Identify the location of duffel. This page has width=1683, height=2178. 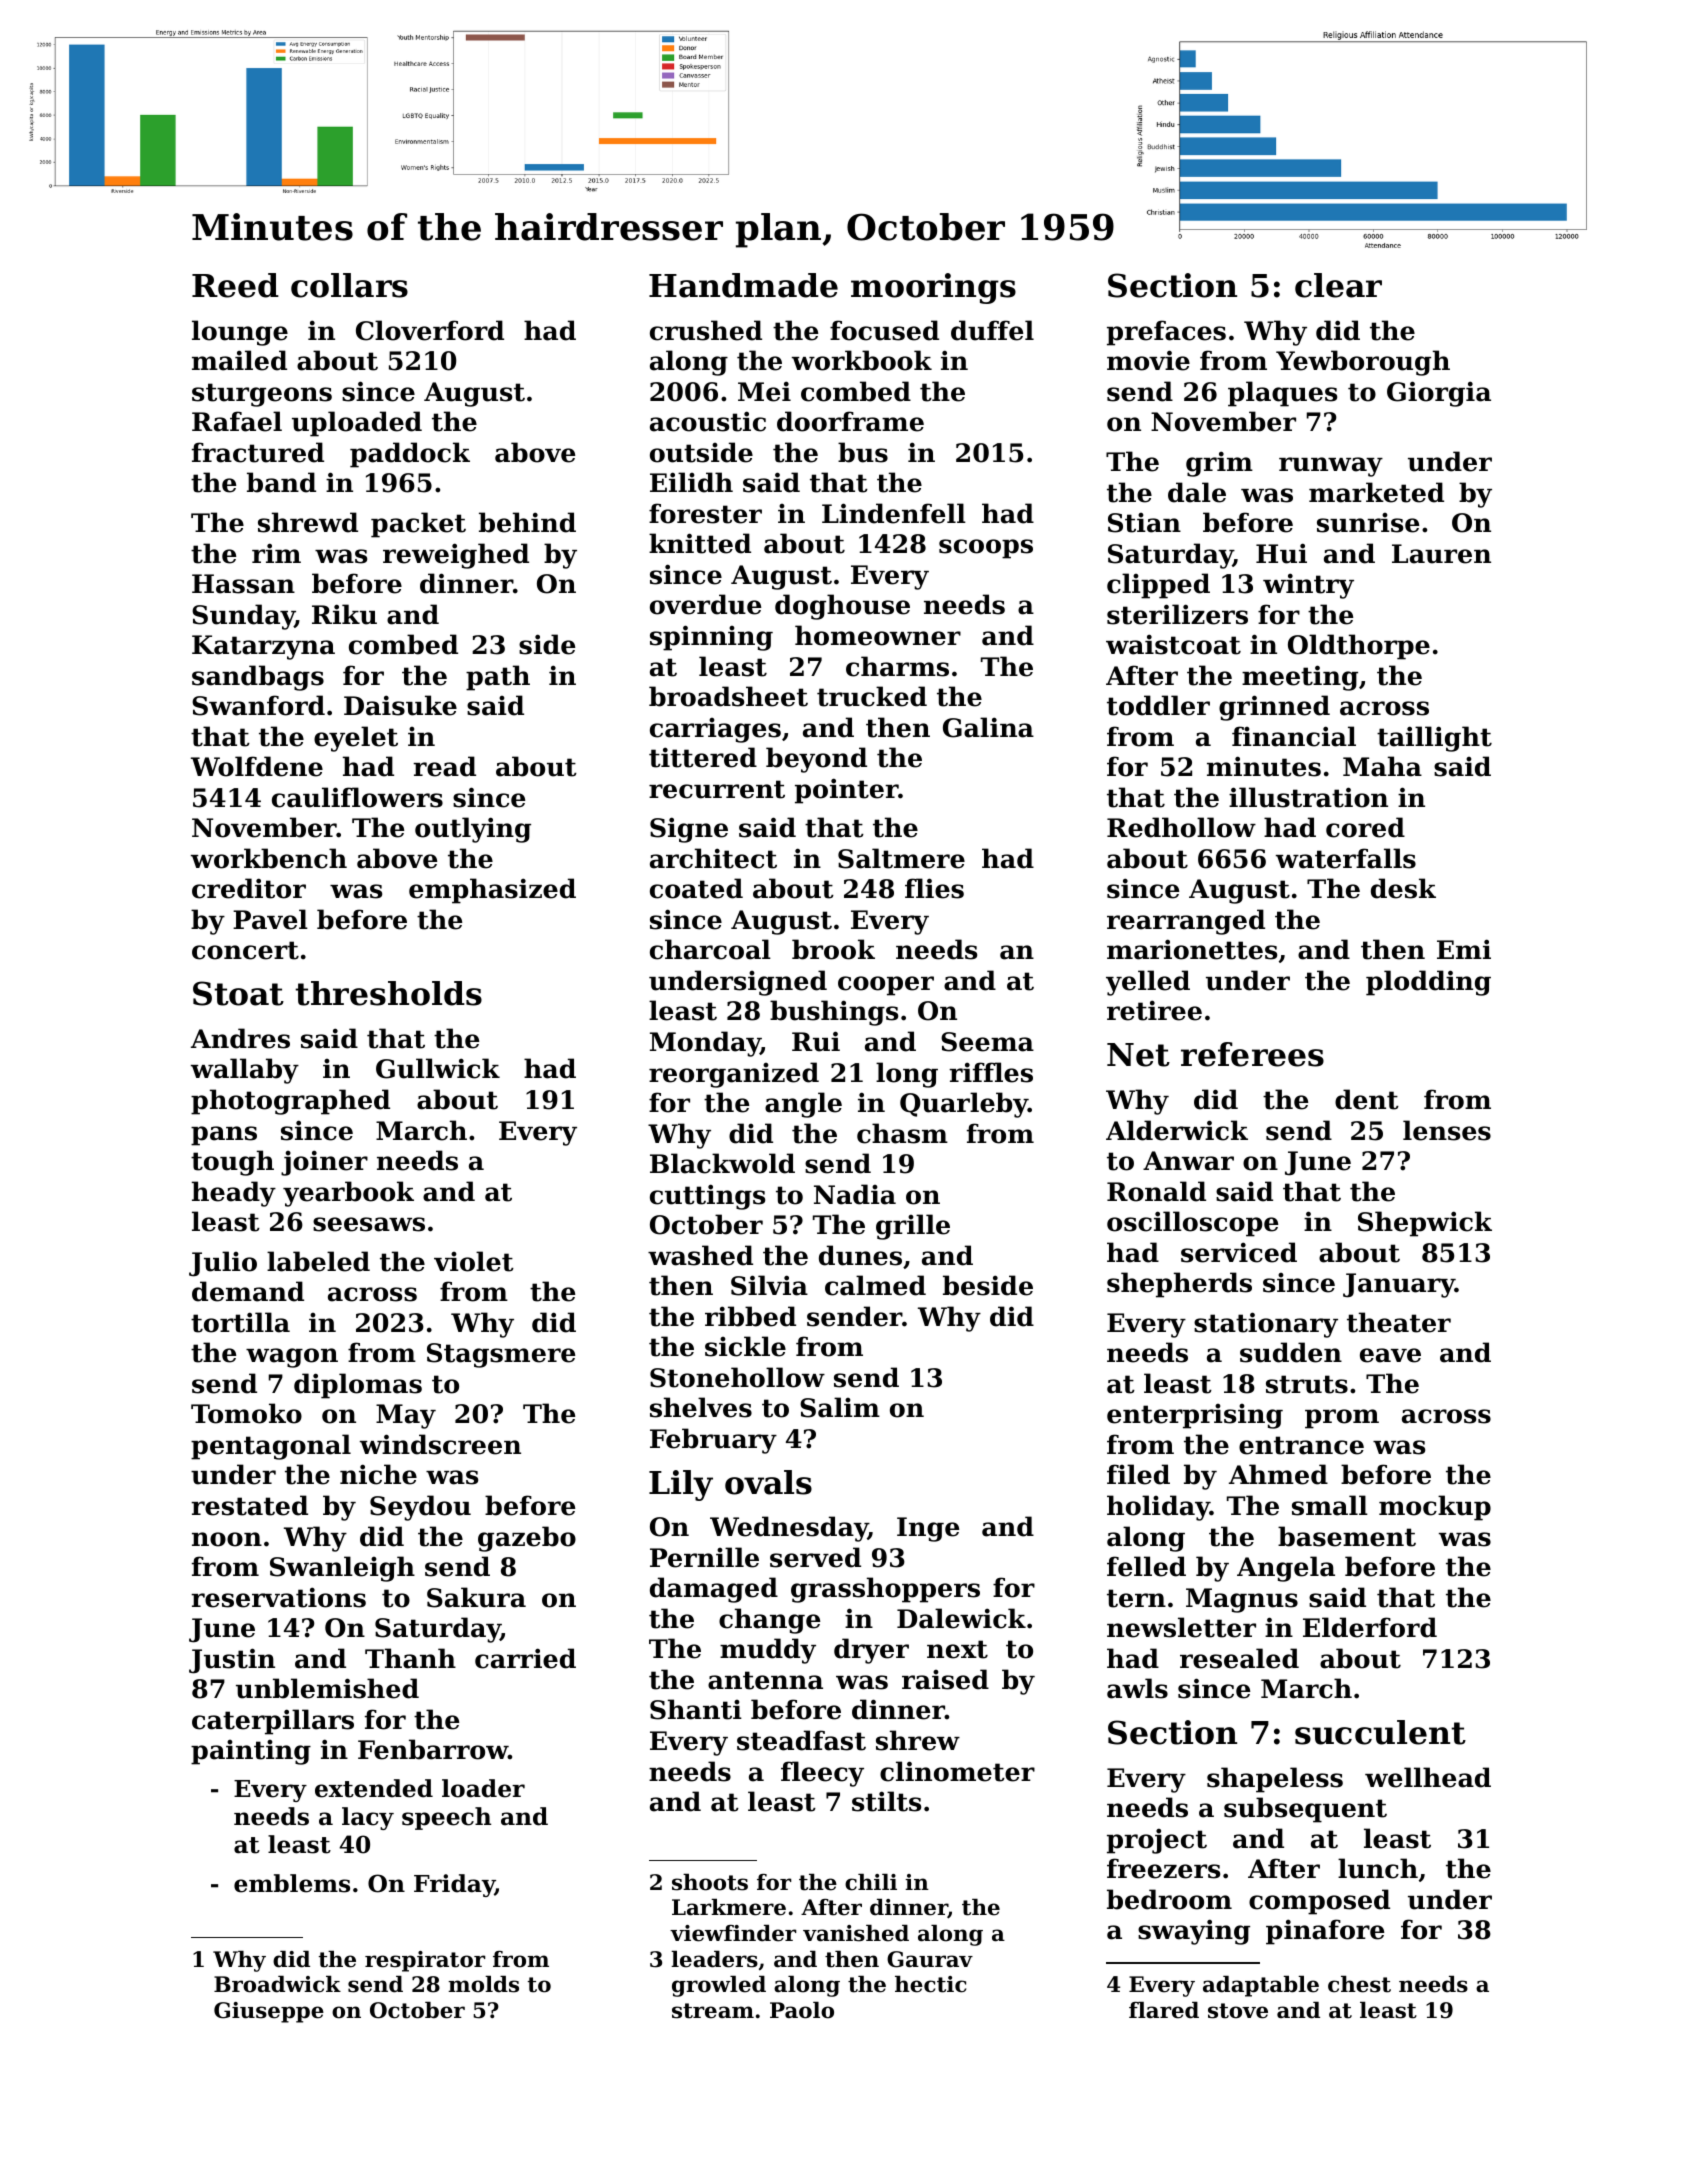
(992, 330).
